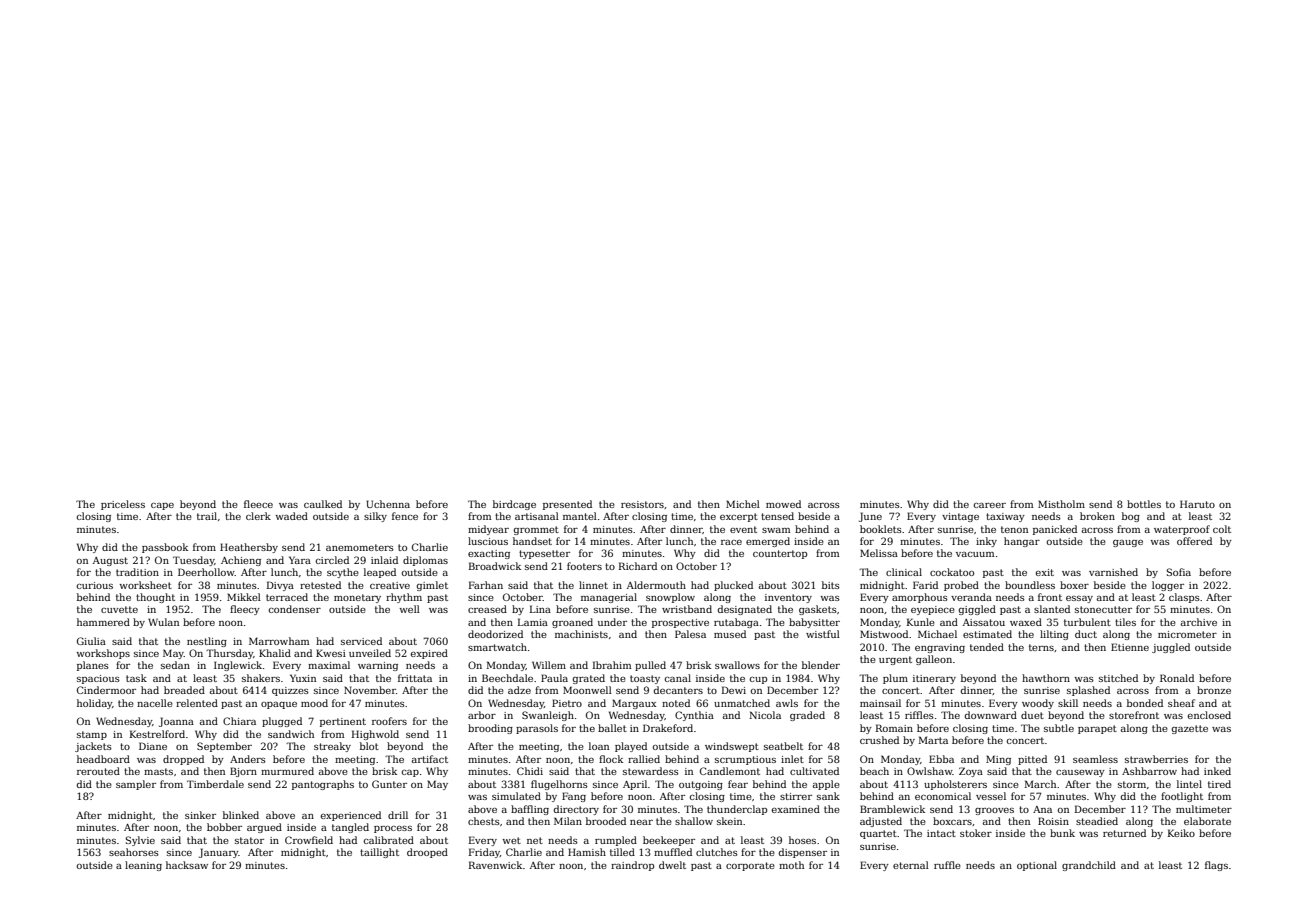 The width and height of the screenshot is (1308, 924). Describe the element at coordinates (110, 561) in the screenshot. I see `August` at that location.
